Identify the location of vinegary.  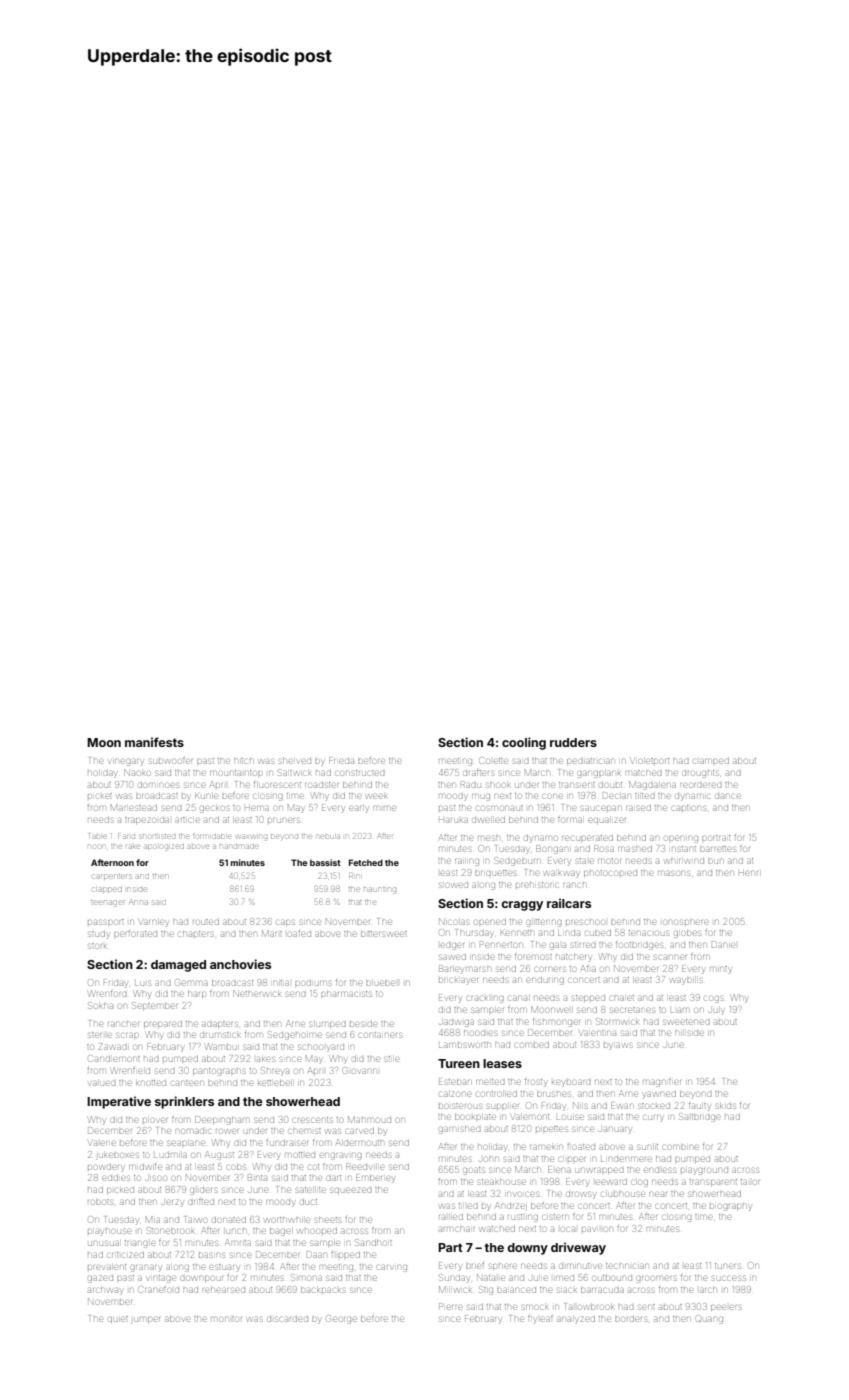
(126, 762).
